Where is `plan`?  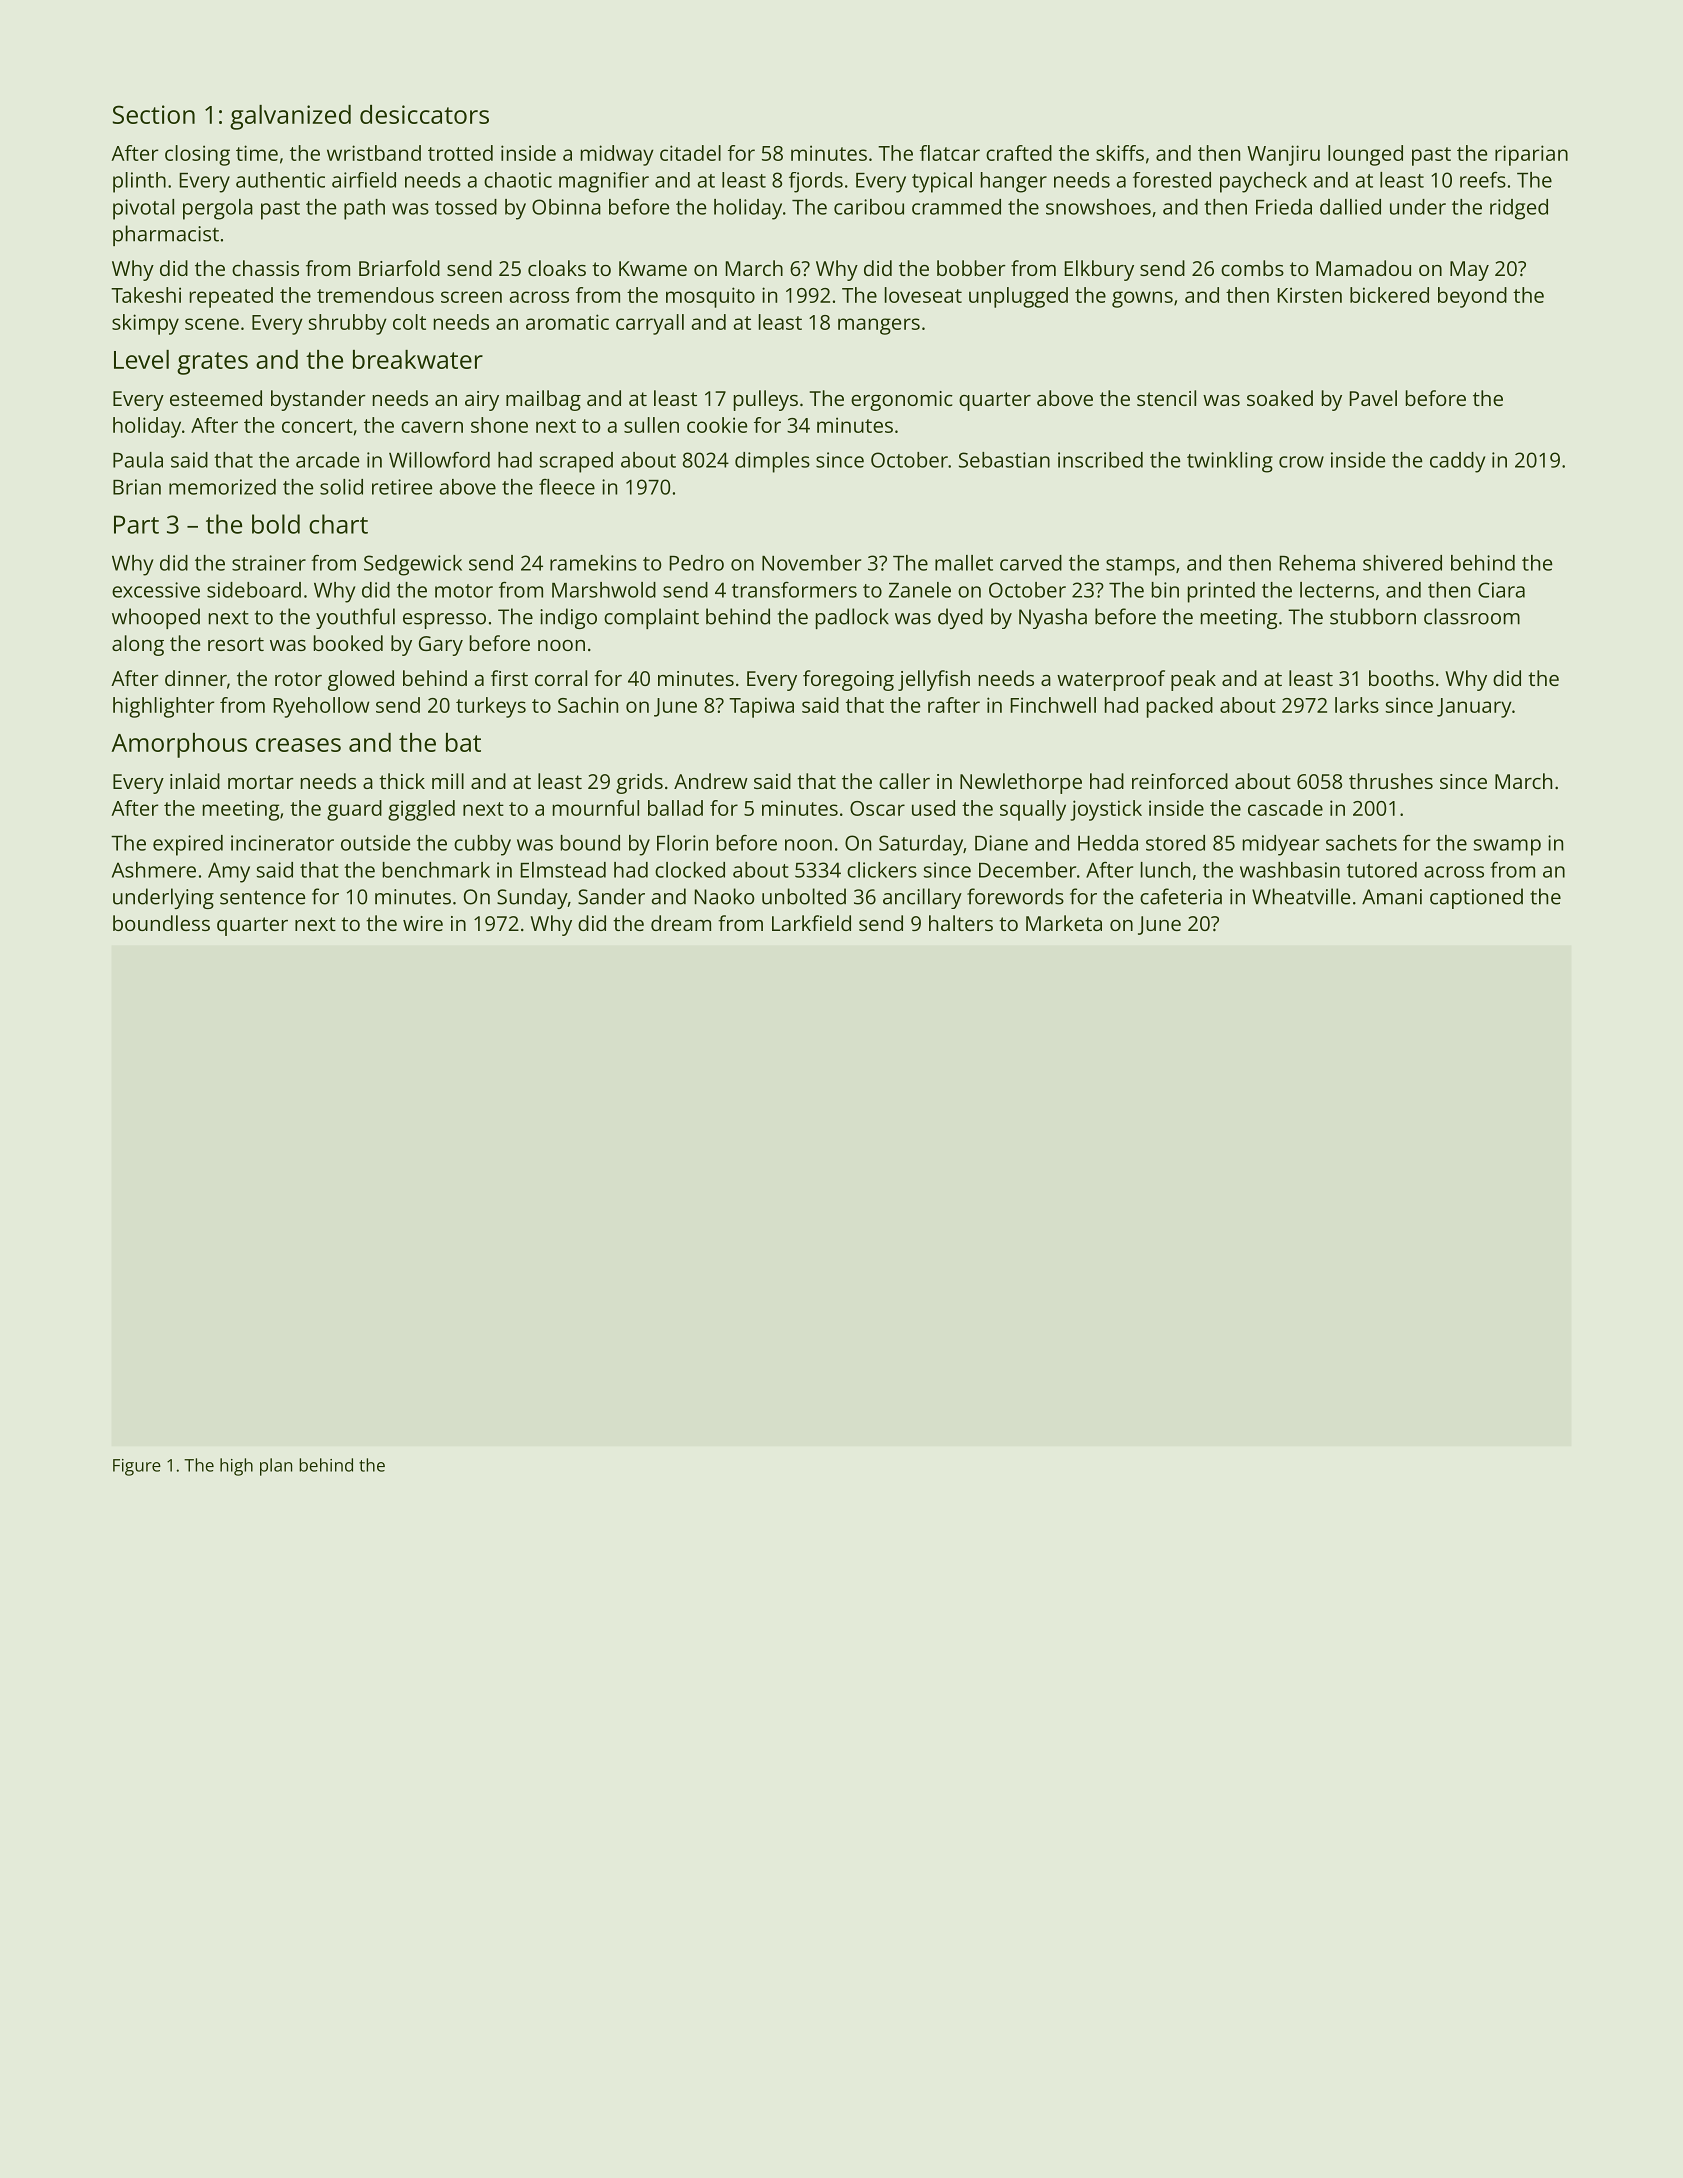 plan is located at coordinates (276, 1467).
